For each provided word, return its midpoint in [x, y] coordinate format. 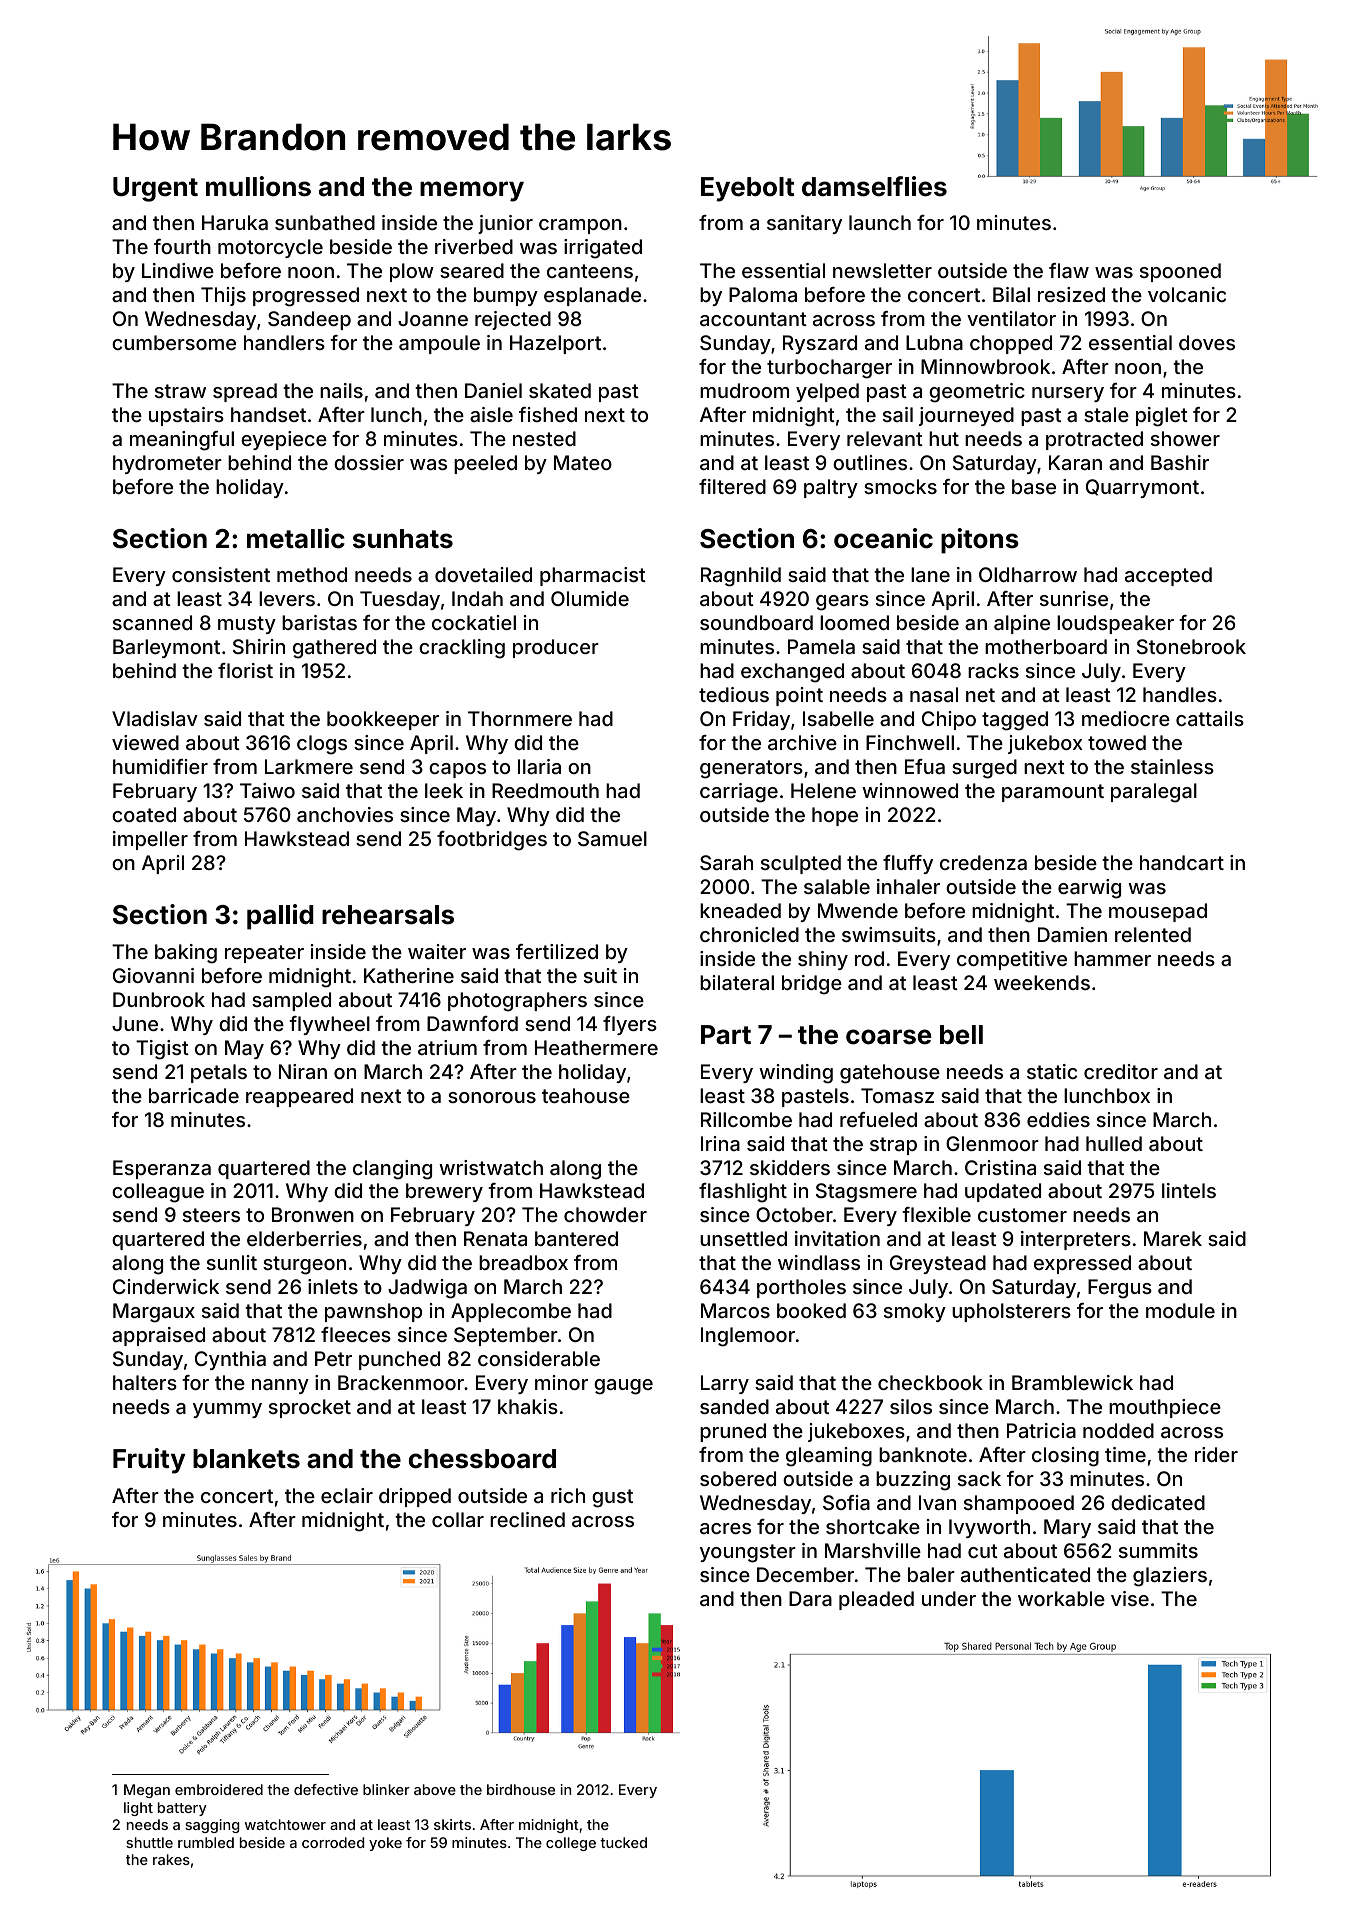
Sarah [726, 862]
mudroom [744, 390]
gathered [334, 649]
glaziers [1170, 1577]
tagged [1015, 721]
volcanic [1187, 294]
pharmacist [593, 576]
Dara [810, 1598]
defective [326, 1789]
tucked [623, 1842]
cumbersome [174, 342]
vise [1130, 1598]
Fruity [149, 1461]
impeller [150, 840]
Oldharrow [1028, 574]
